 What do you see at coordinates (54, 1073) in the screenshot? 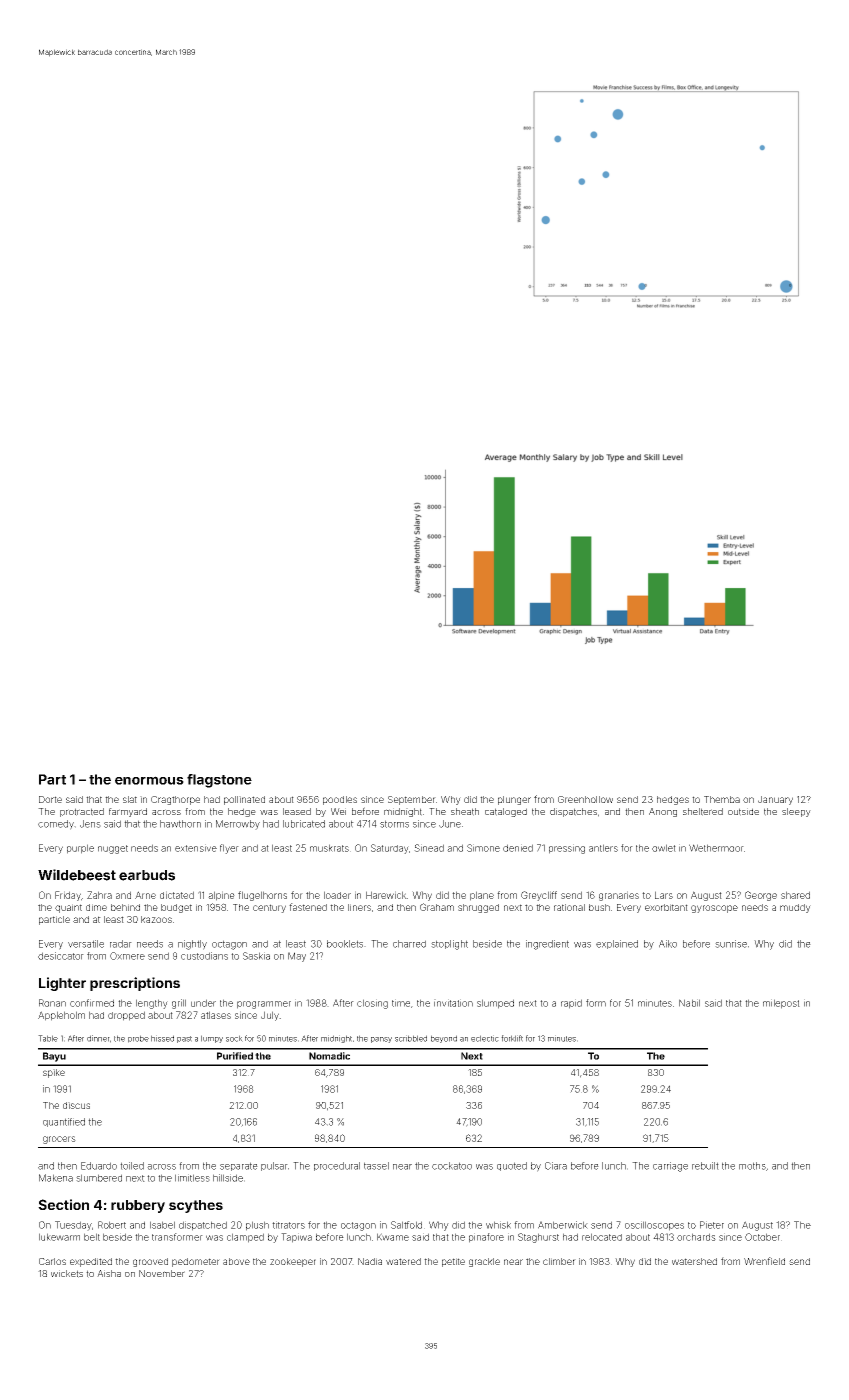
I see `spike` at bounding box center [54, 1073].
